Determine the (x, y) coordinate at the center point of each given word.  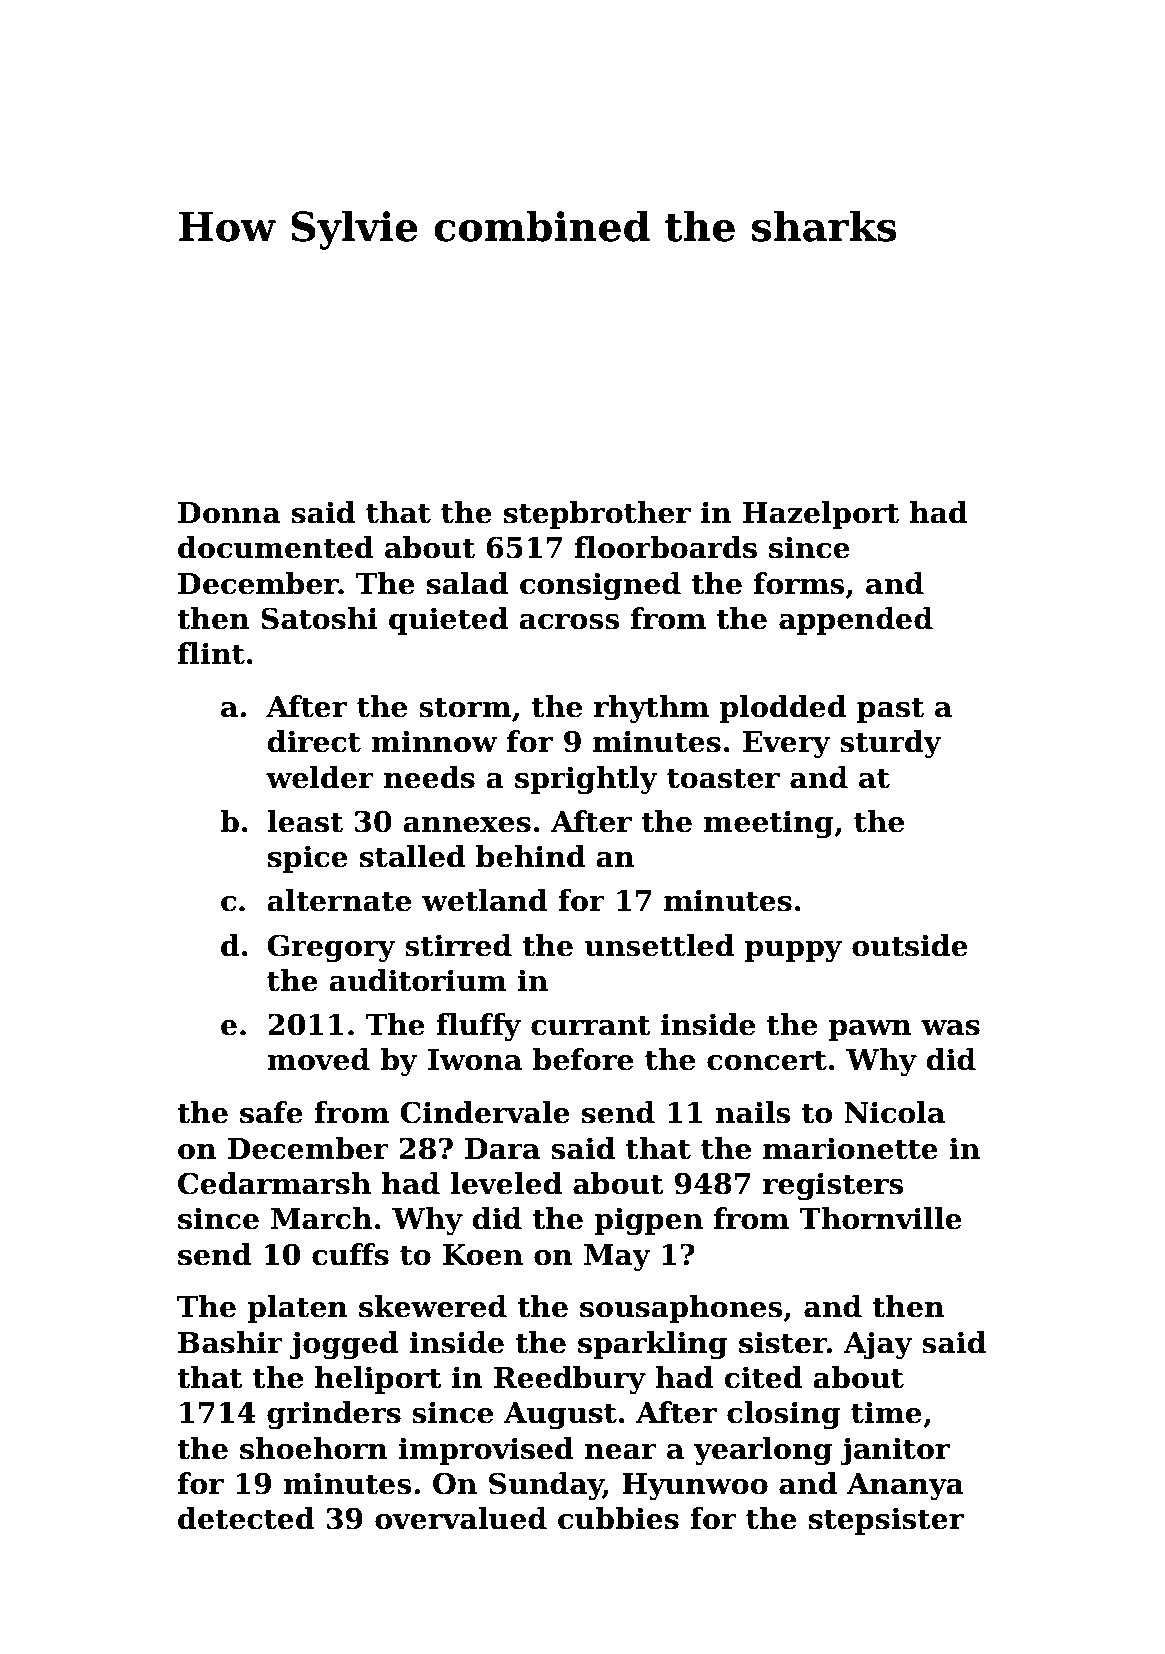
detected (246, 1518)
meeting (769, 824)
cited (764, 1377)
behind (531, 856)
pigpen (648, 1221)
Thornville (880, 1218)
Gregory (332, 948)
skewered (433, 1306)
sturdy (891, 744)
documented (276, 547)
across (570, 622)
